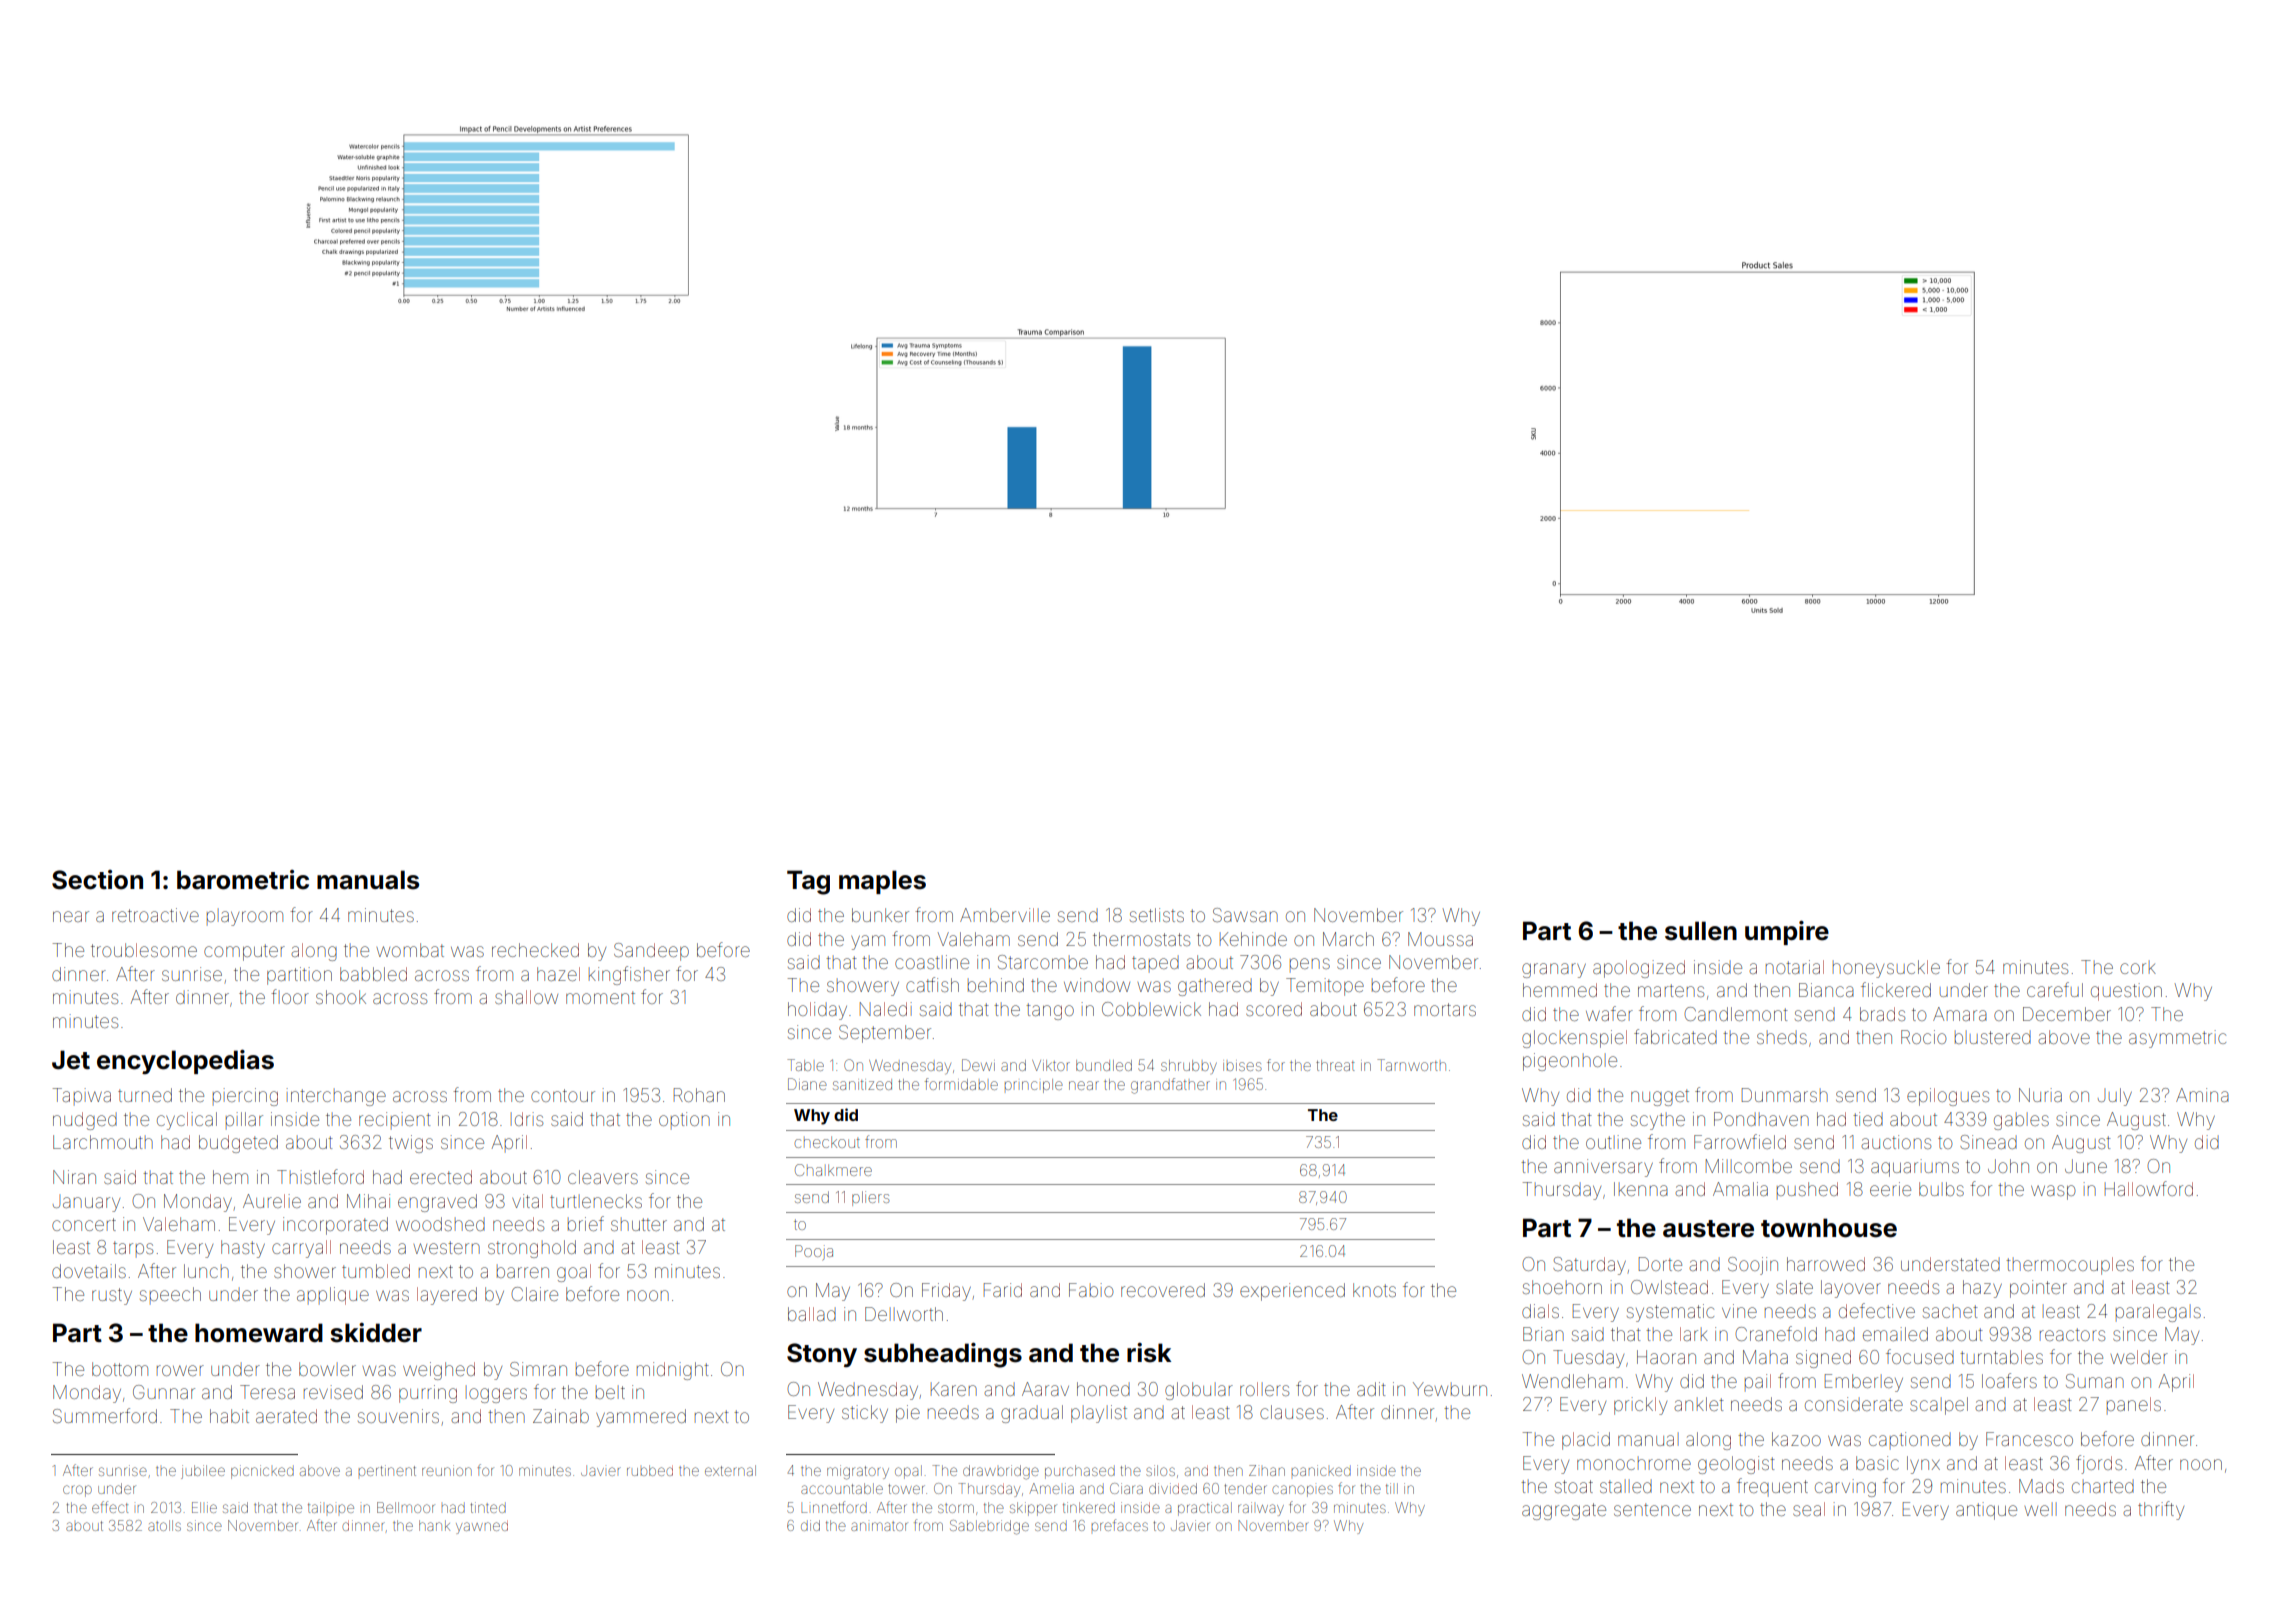  I want to click on nugget, so click(1660, 1097).
